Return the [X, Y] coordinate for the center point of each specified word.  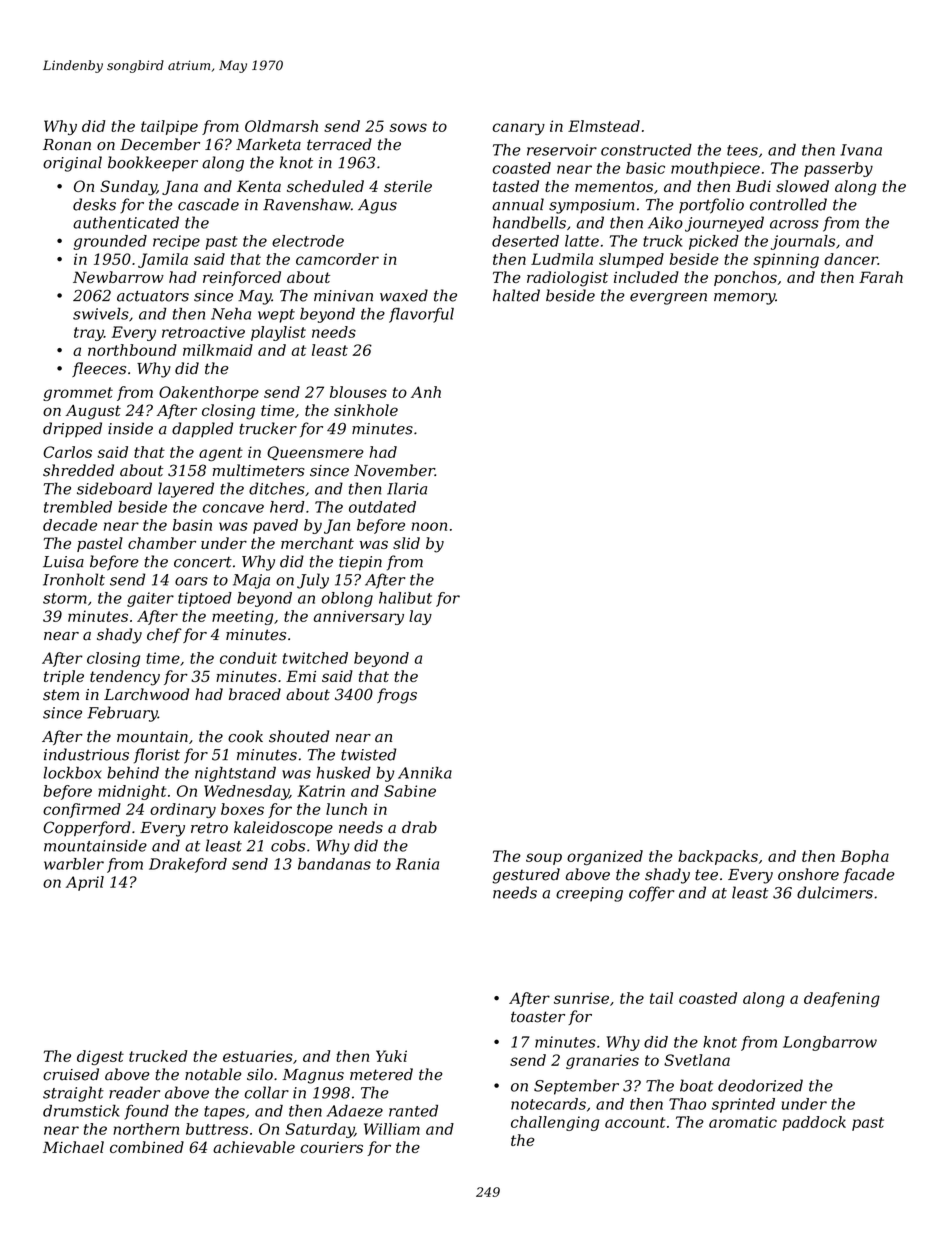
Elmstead [604, 126]
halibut [405, 598]
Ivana [861, 150]
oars [191, 581]
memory [744, 299]
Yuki [391, 1056]
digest [100, 1057]
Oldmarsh [281, 126]
